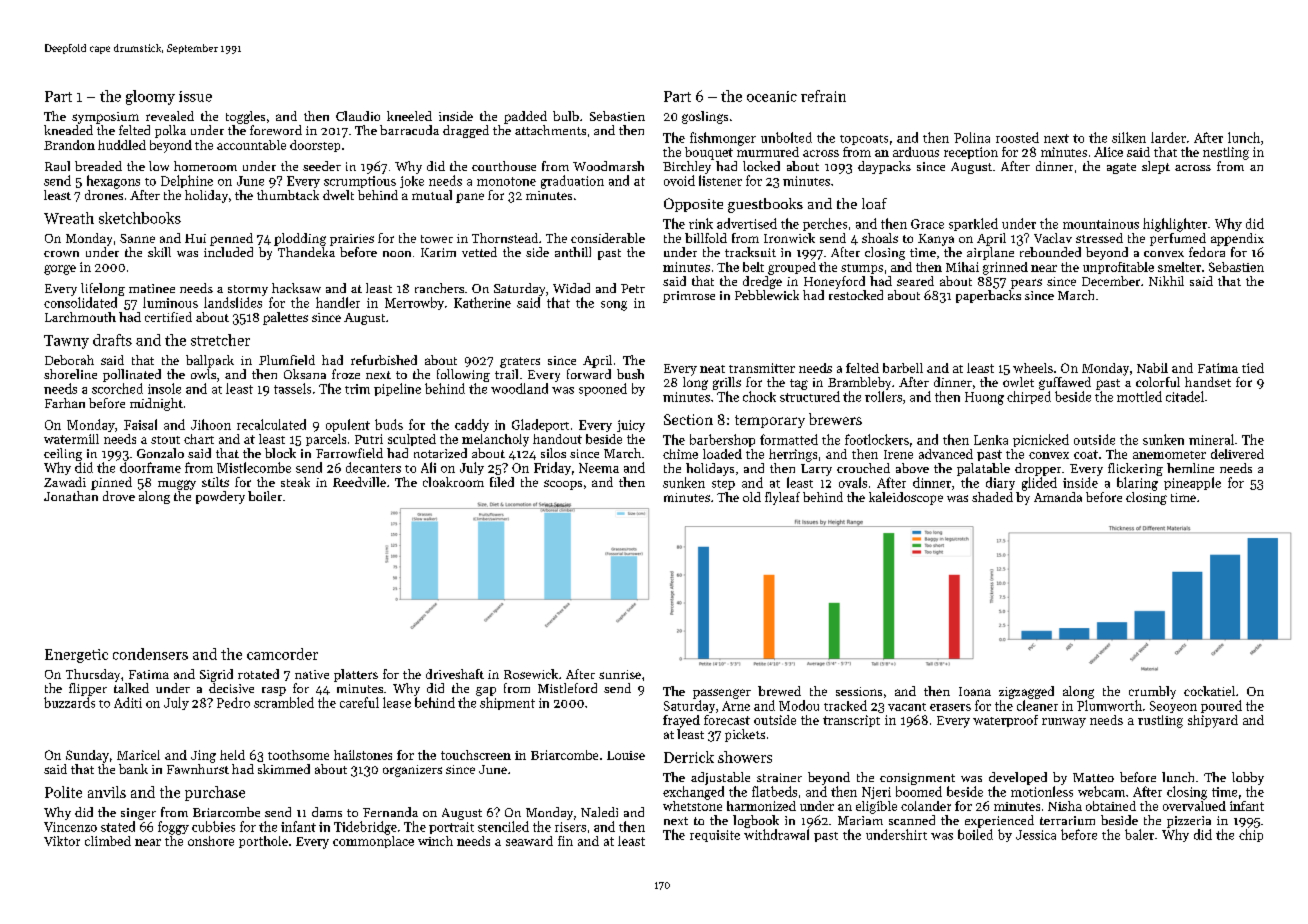  What do you see at coordinates (150, 97) in the screenshot?
I see `gloomy` at bounding box center [150, 97].
